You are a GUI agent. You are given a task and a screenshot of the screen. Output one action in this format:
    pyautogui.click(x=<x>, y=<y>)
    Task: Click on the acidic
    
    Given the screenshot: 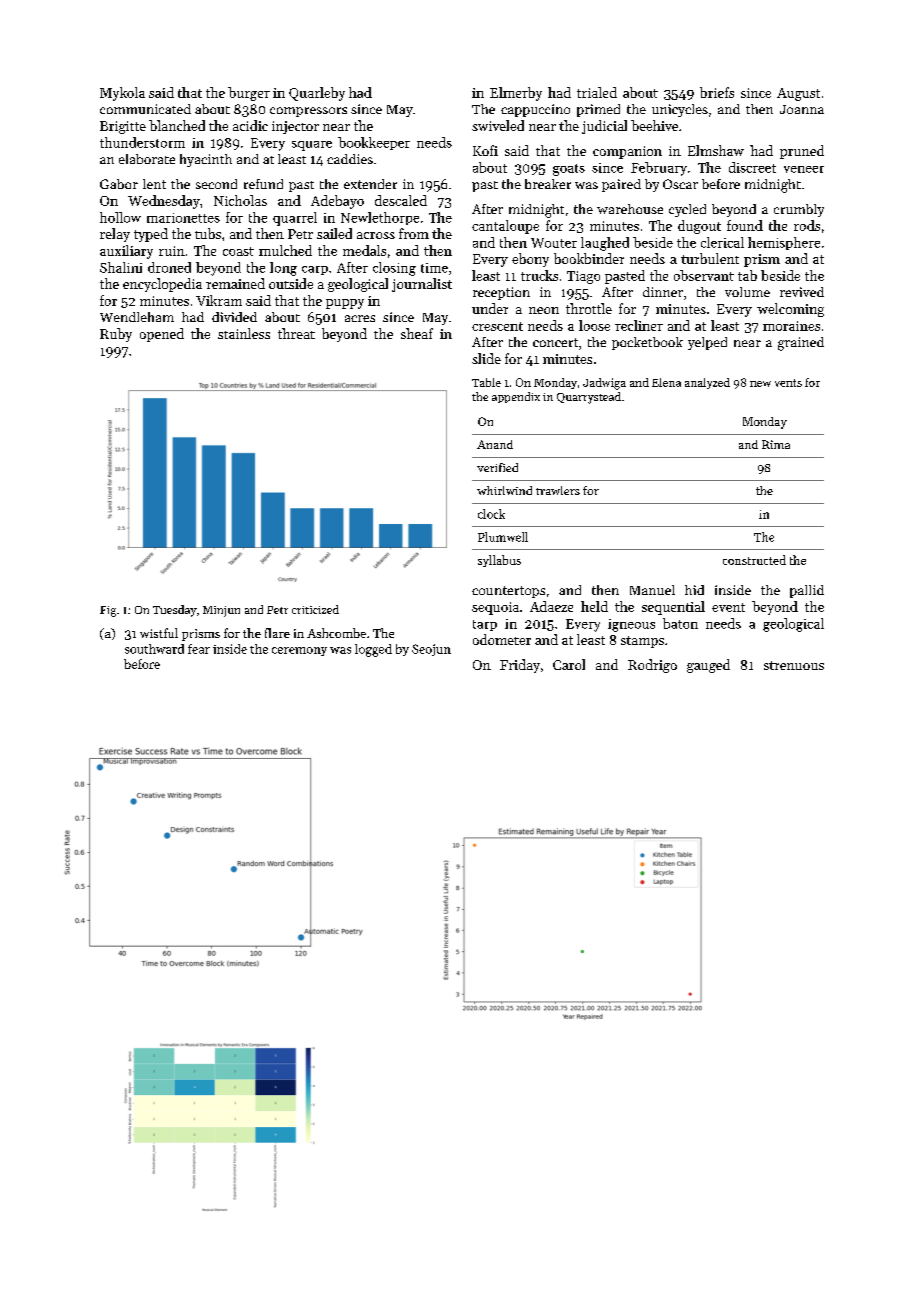 What is the action you would take?
    pyautogui.click(x=250, y=125)
